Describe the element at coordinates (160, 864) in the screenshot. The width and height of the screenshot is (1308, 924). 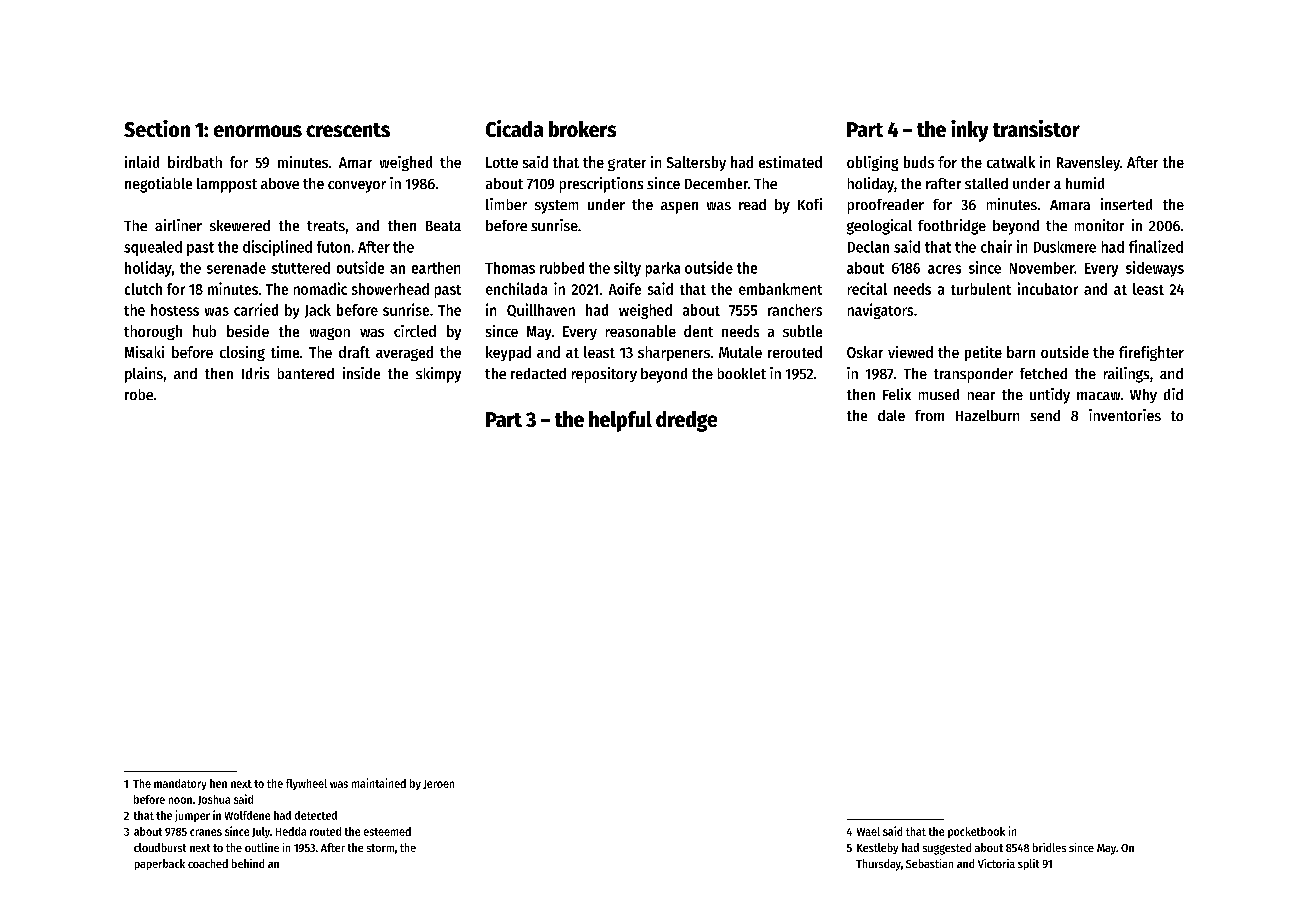
I see `paperback` at that location.
